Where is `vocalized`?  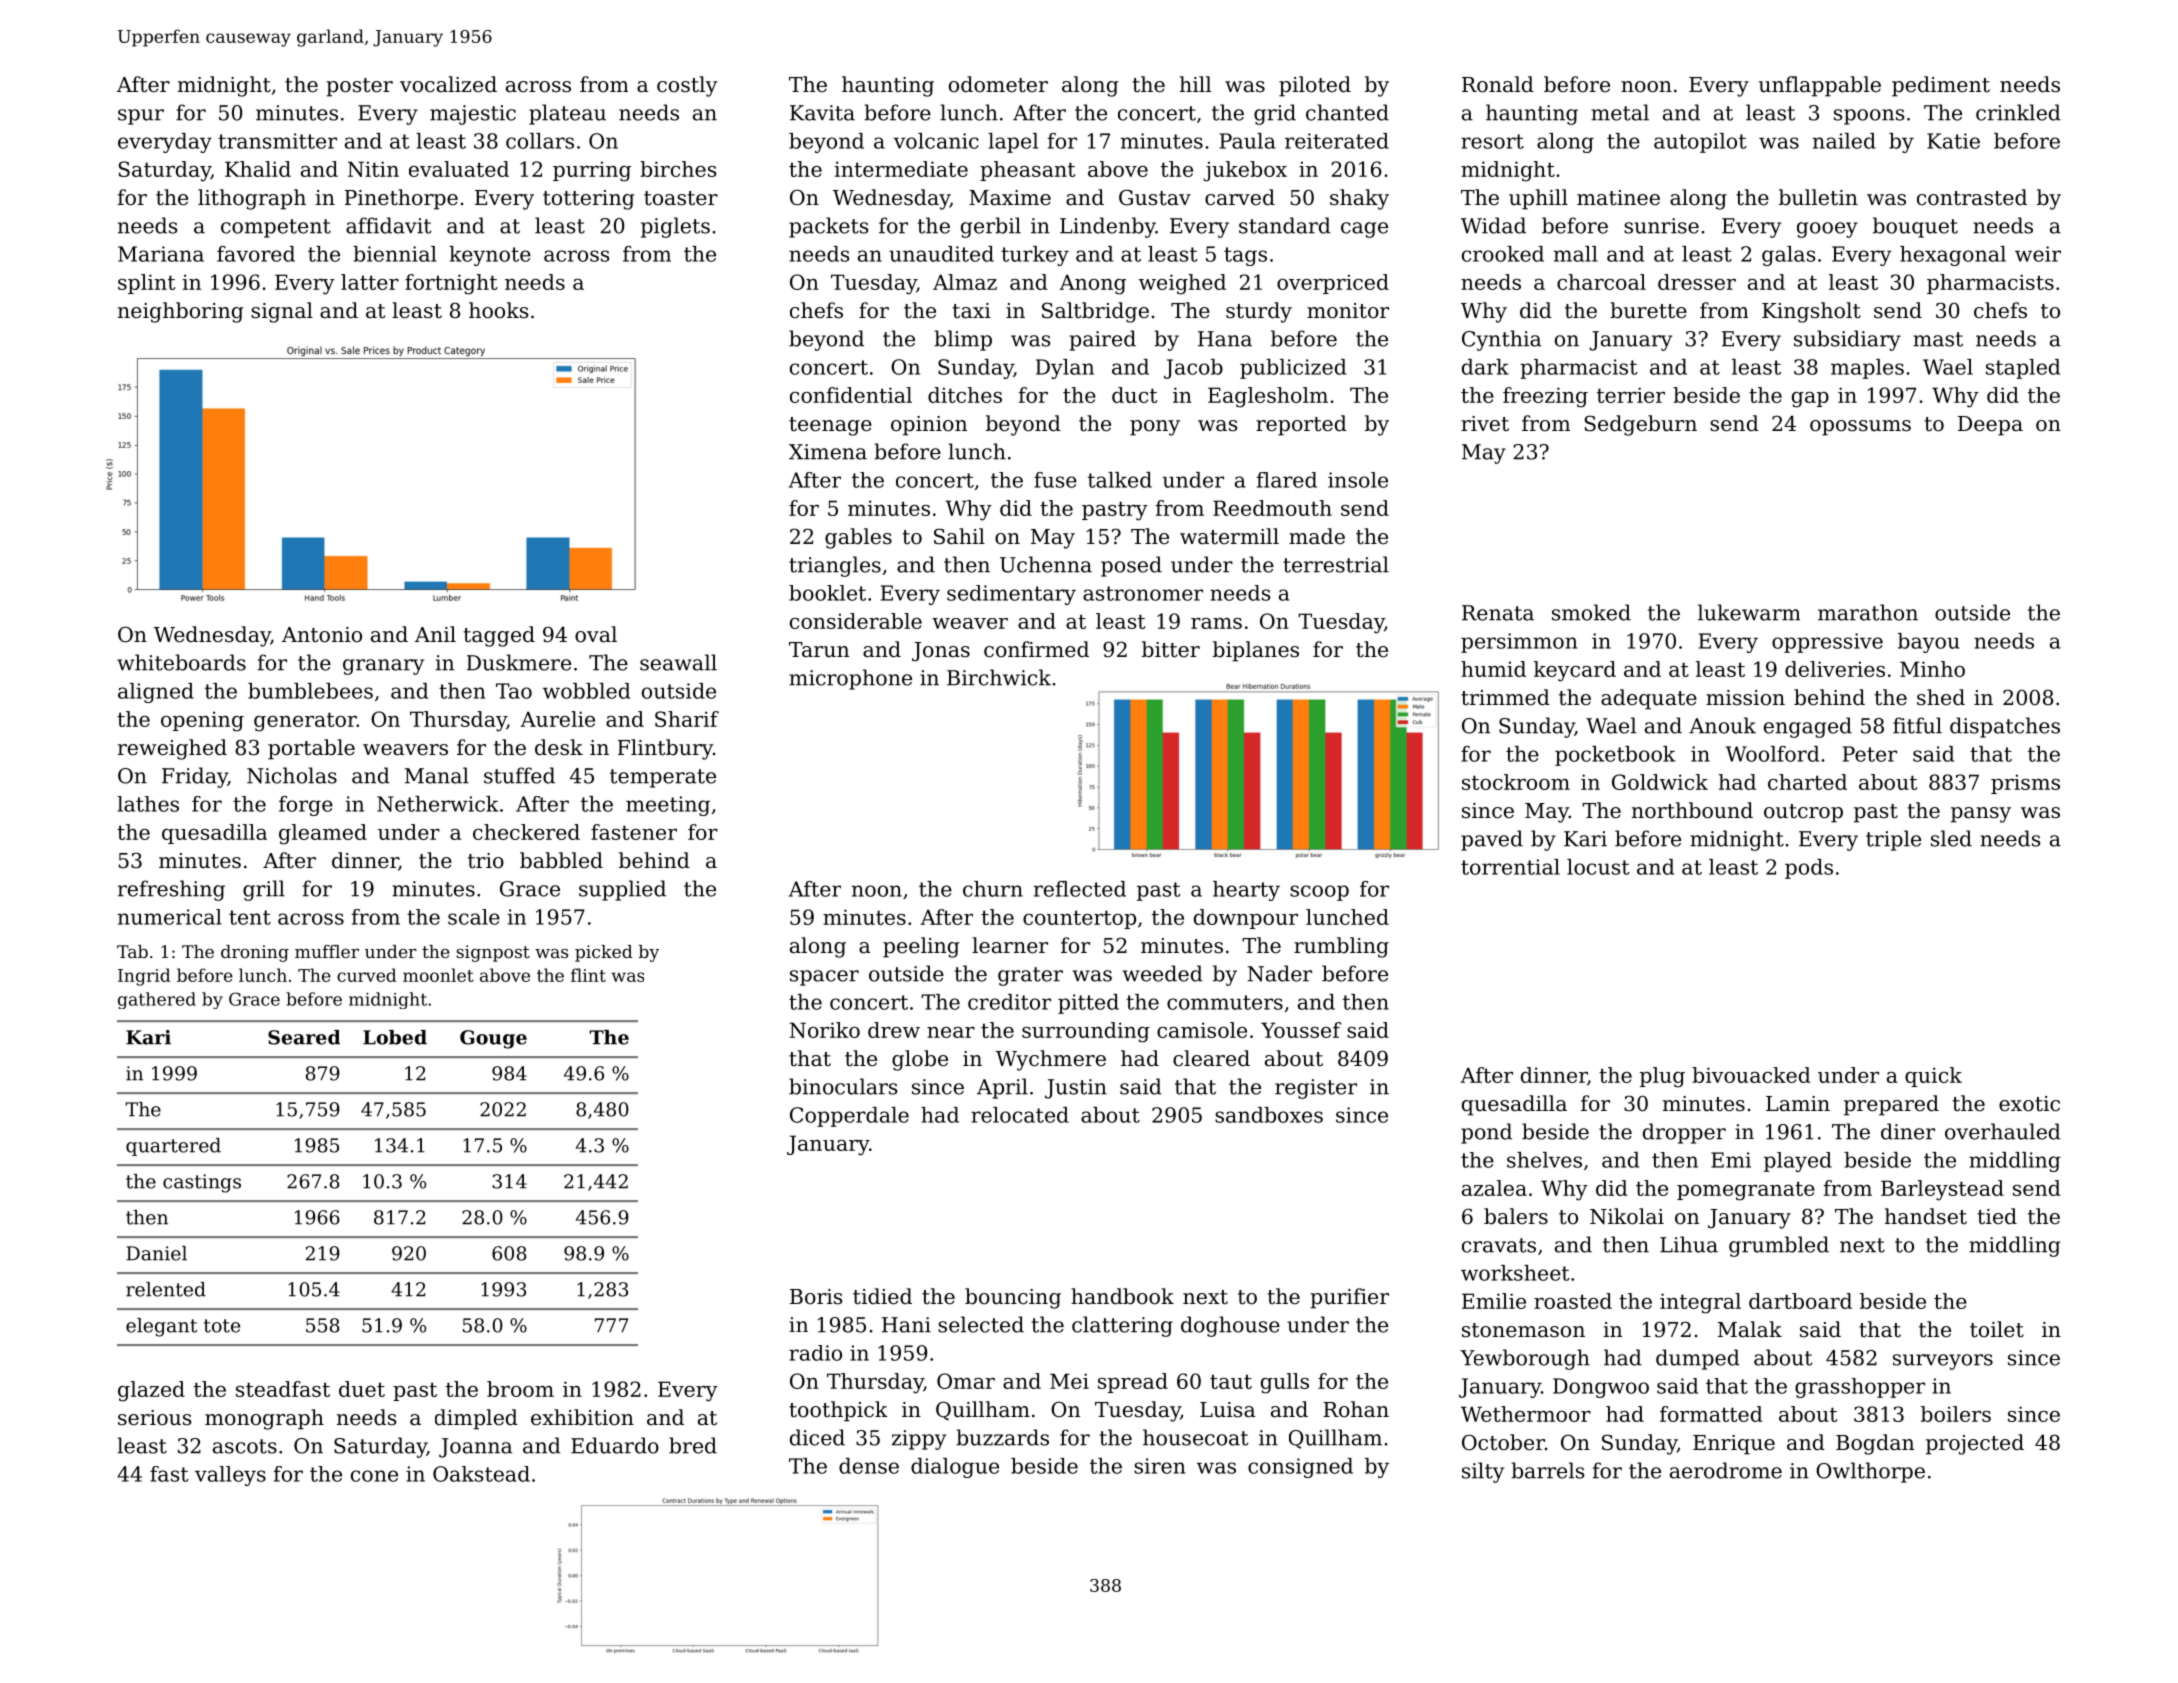
vocalized is located at coordinates (448, 84).
